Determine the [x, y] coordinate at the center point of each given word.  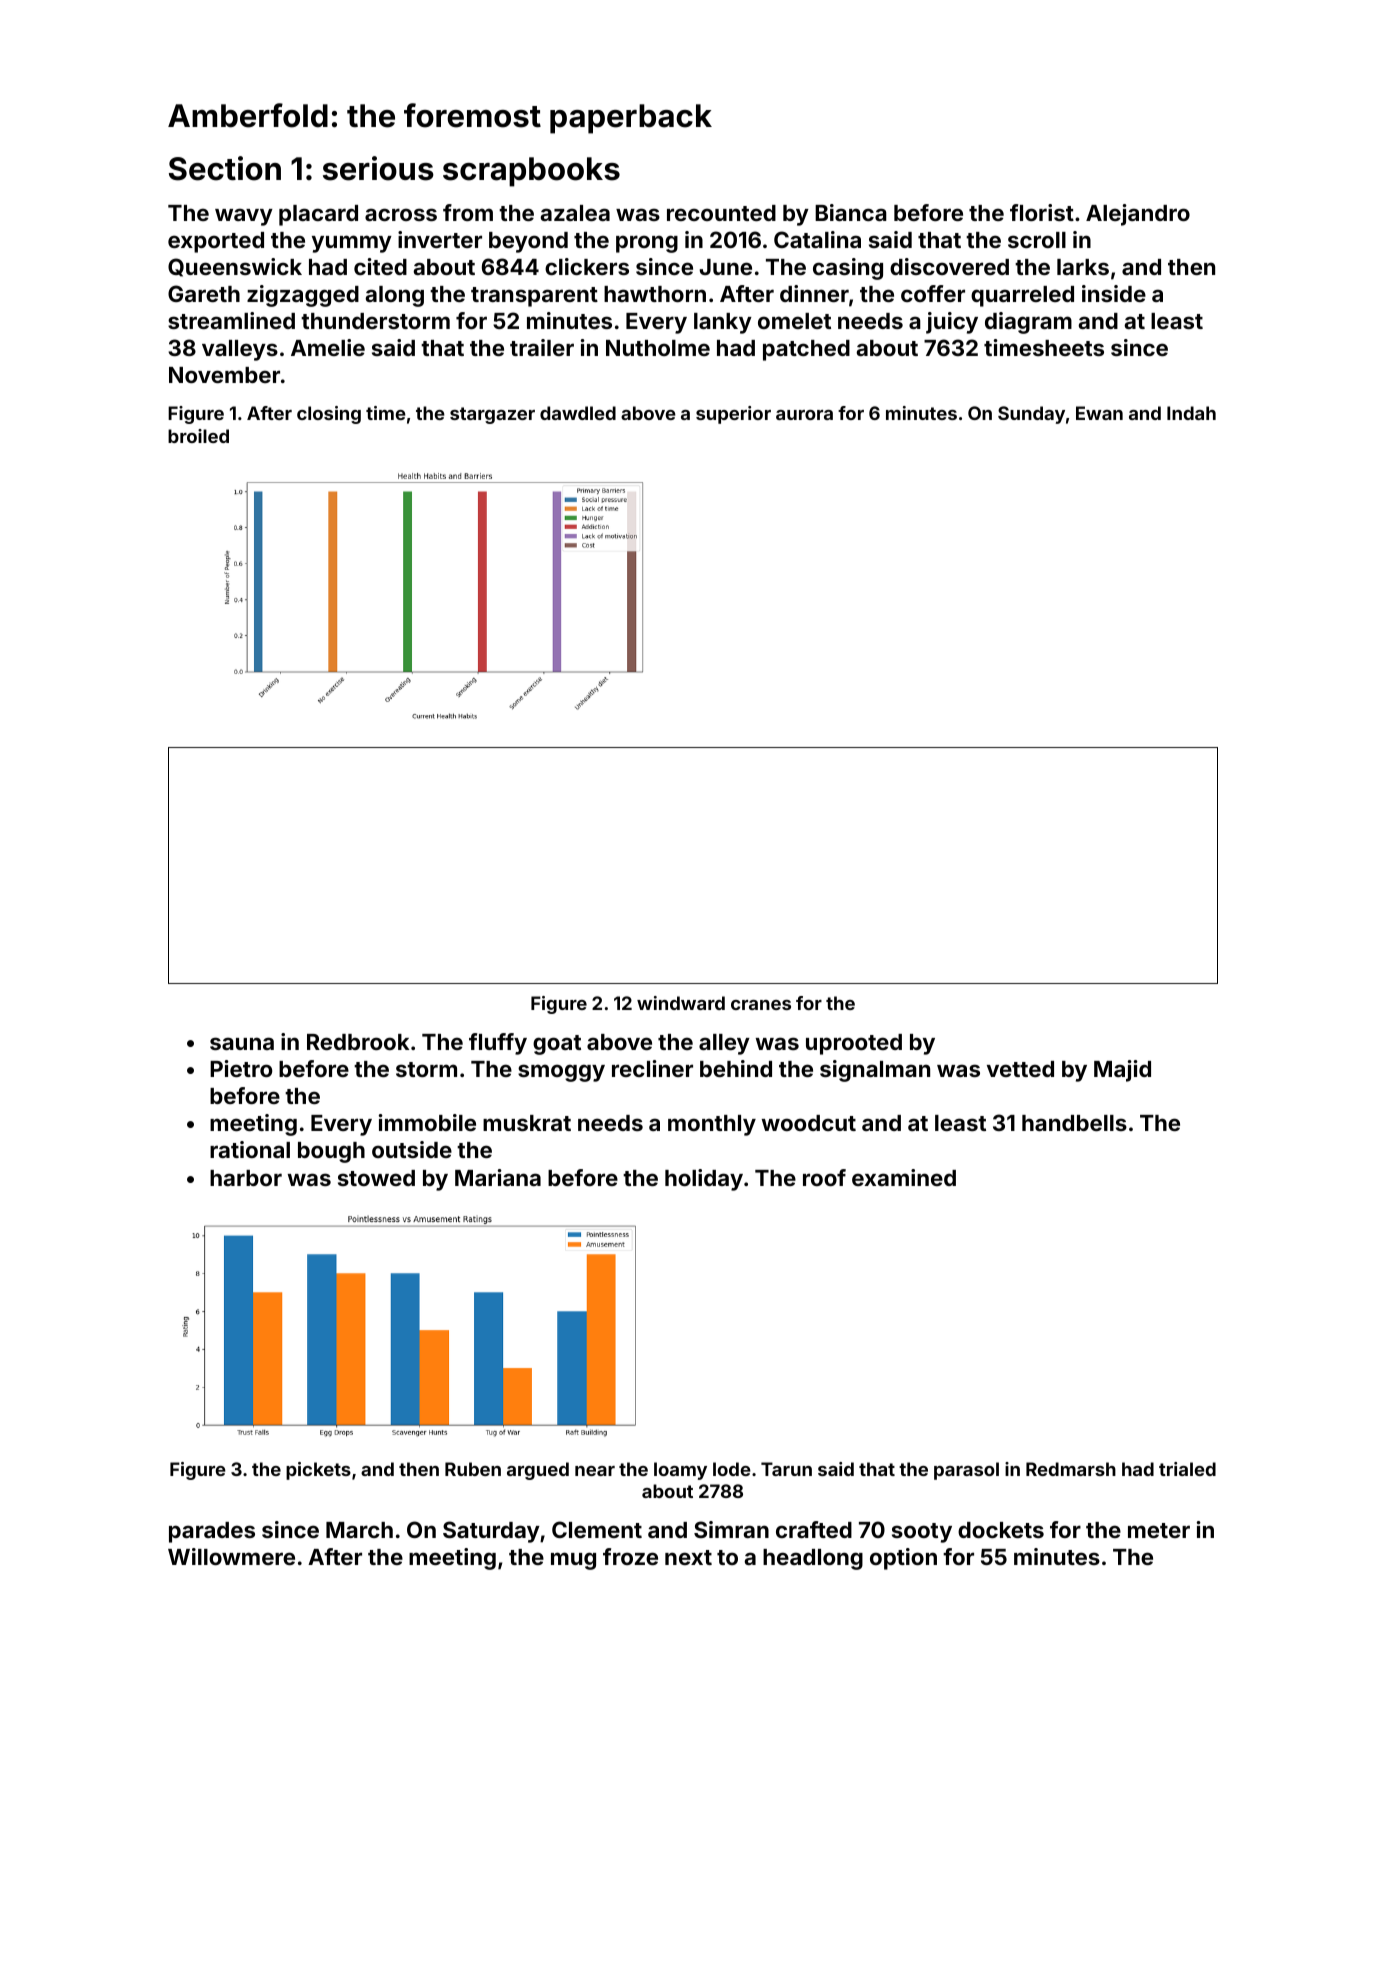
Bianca [851, 212]
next [688, 1557]
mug [573, 1561]
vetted [1020, 1069]
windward [681, 1003]
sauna [242, 1043]
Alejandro [1138, 215]
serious [378, 168]
